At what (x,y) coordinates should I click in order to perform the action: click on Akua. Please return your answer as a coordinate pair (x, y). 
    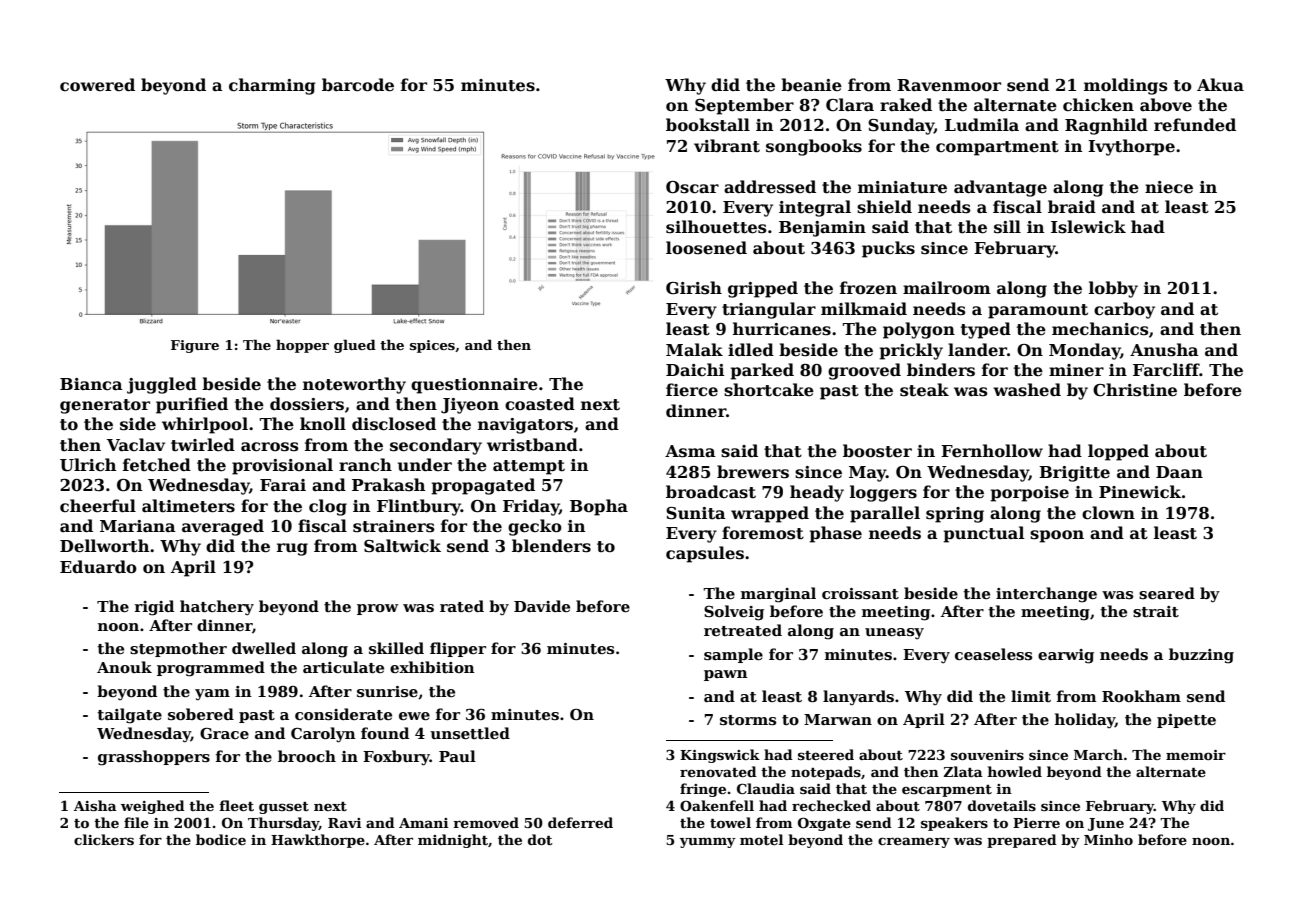
    Looking at the image, I should click on (1220, 84).
